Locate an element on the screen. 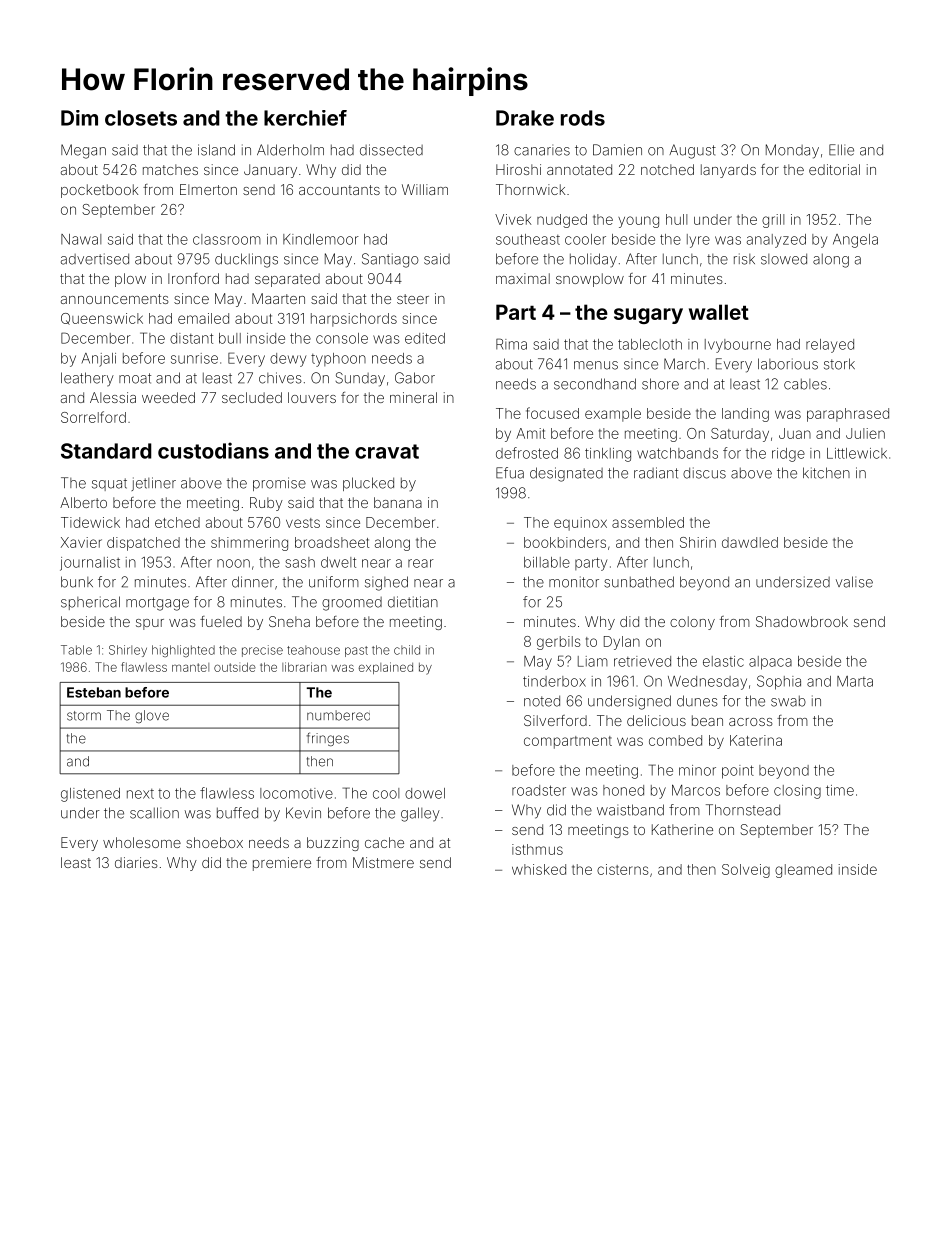  annotated is located at coordinates (579, 169).
